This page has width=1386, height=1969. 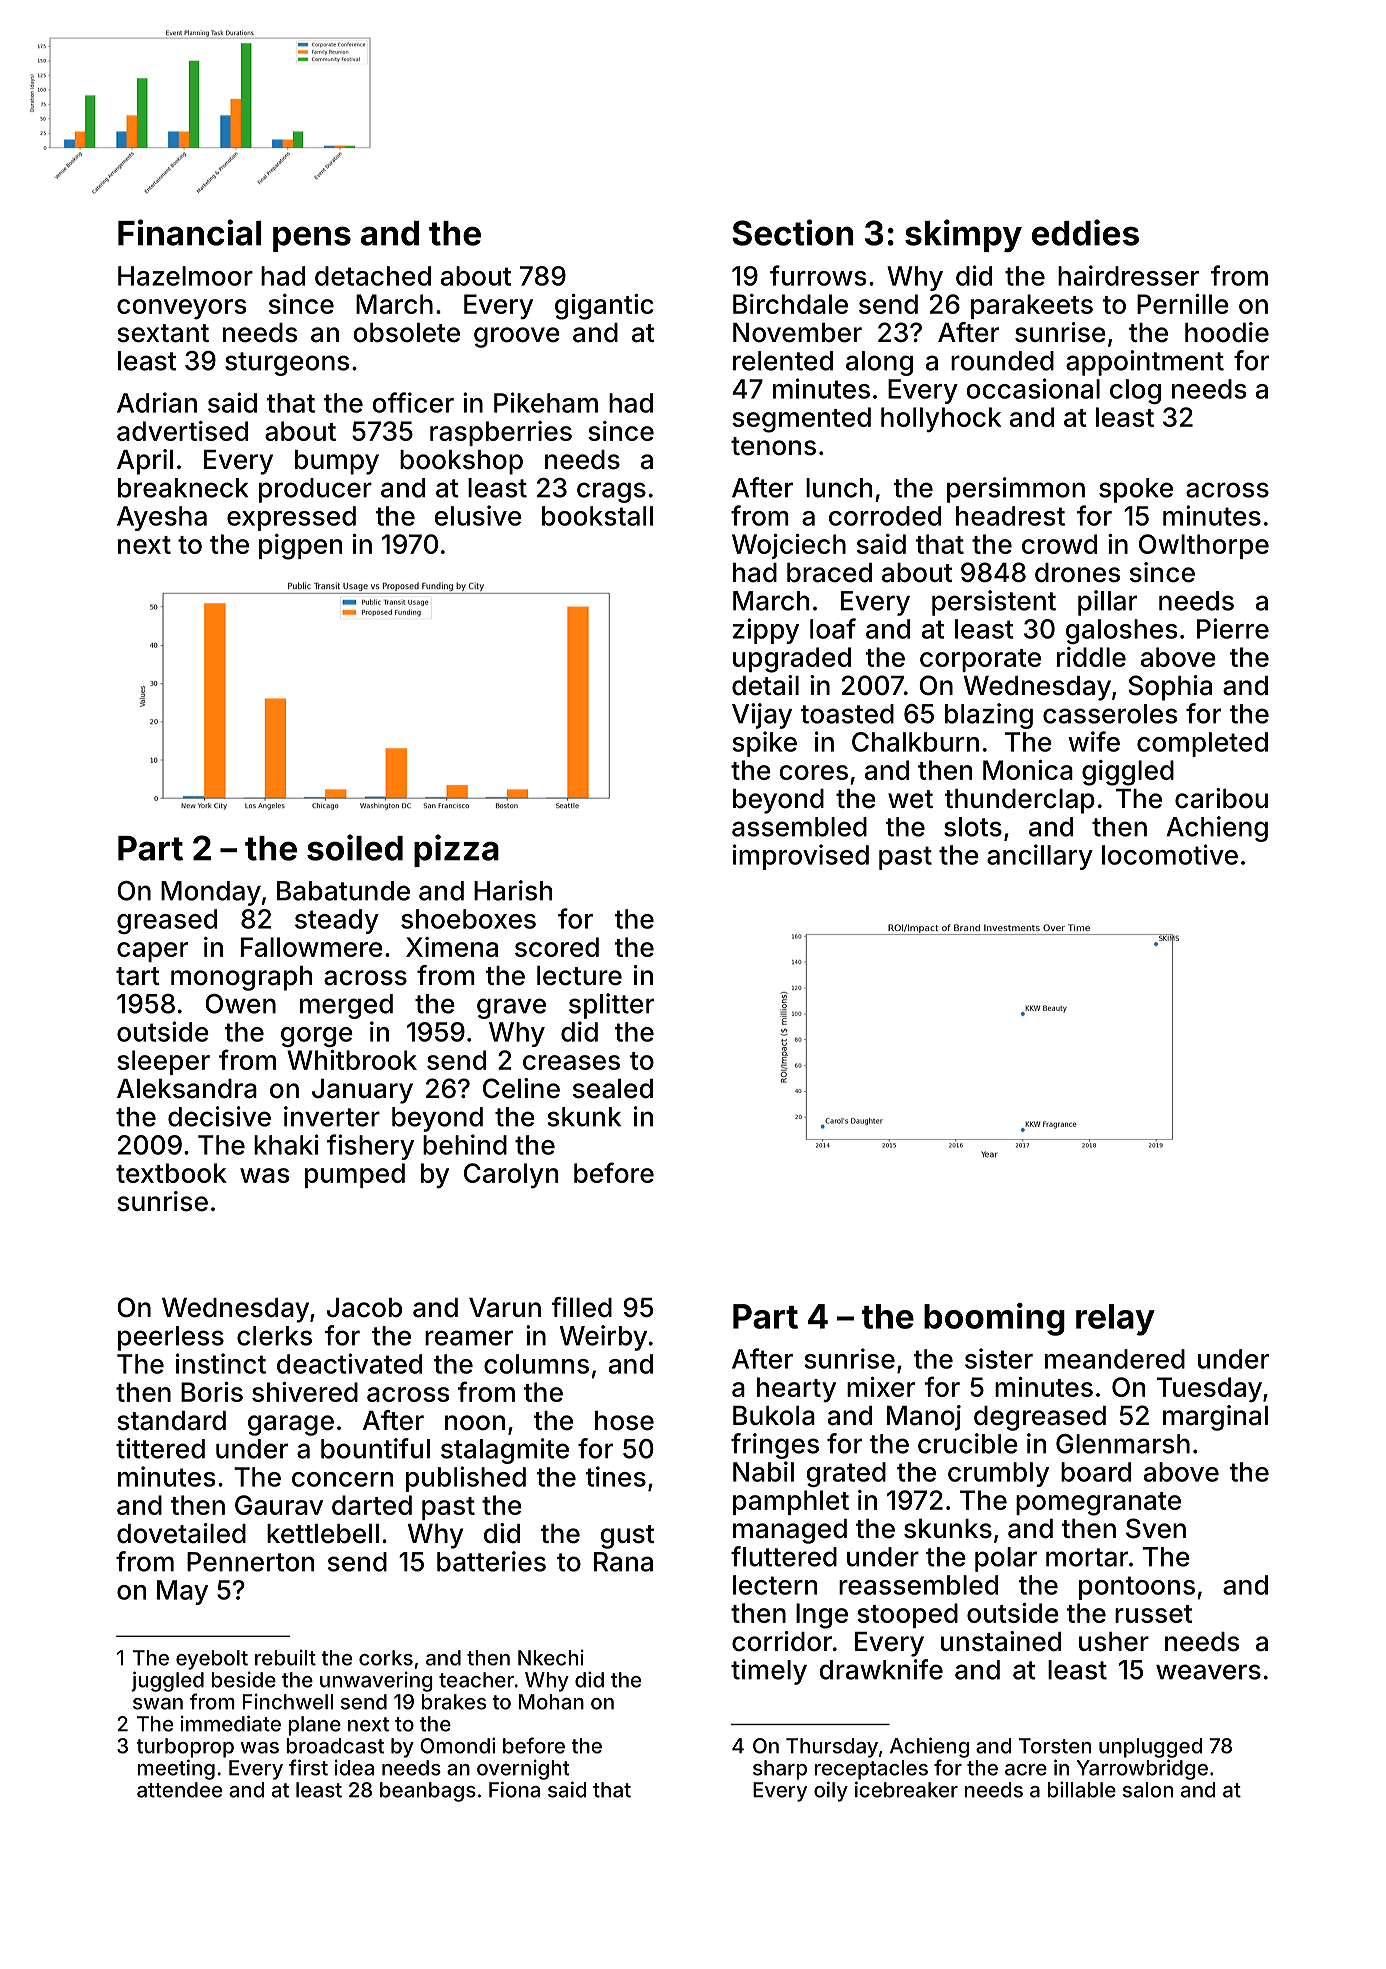 I want to click on salon, so click(x=1148, y=1790).
